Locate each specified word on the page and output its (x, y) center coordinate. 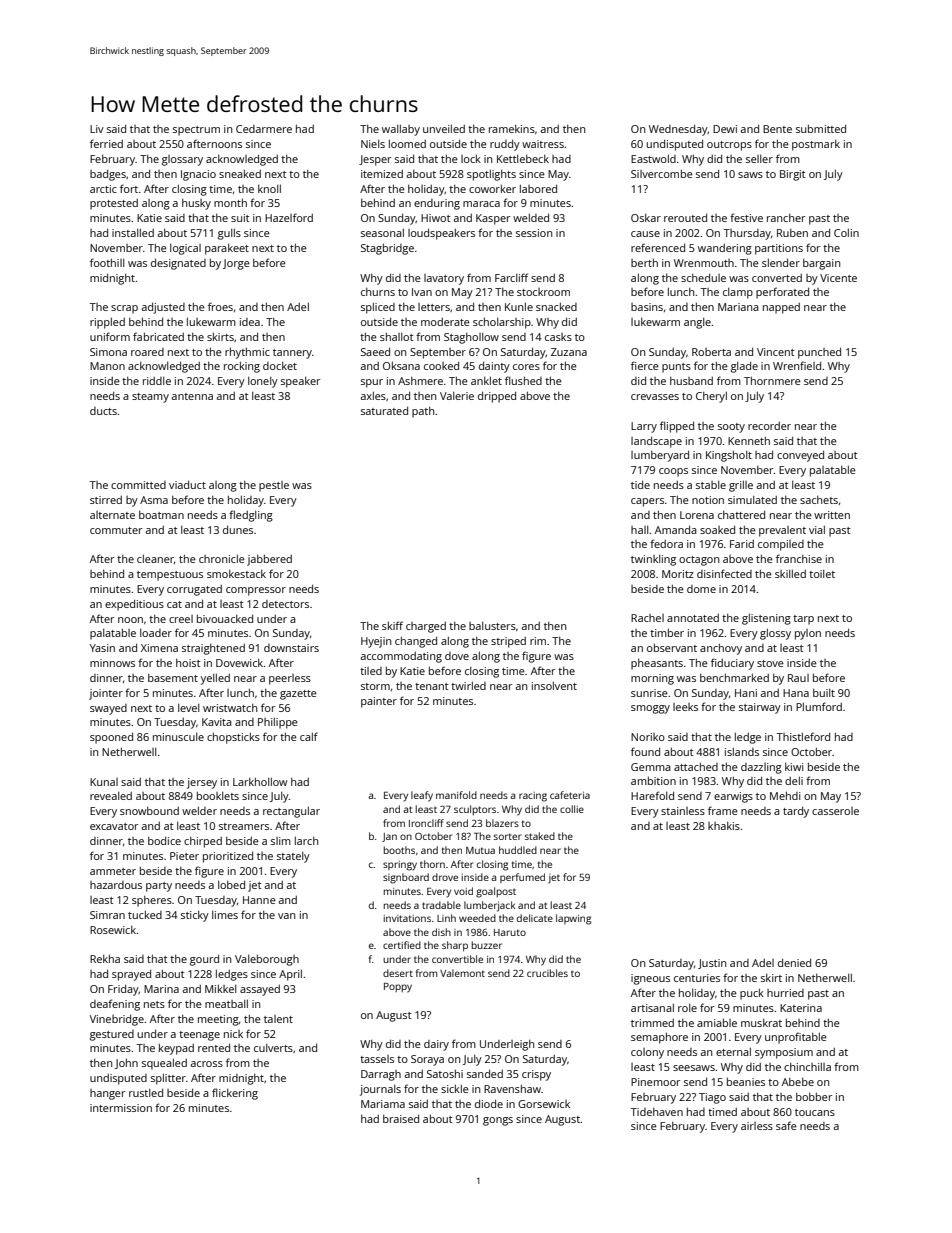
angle (697, 323)
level (188, 708)
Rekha (105, 958)
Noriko (648, 737)
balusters (492, 626)
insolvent (554, 685)
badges (108, 175)
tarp (803, 620)
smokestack (236, 574)
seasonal (382, 232)
